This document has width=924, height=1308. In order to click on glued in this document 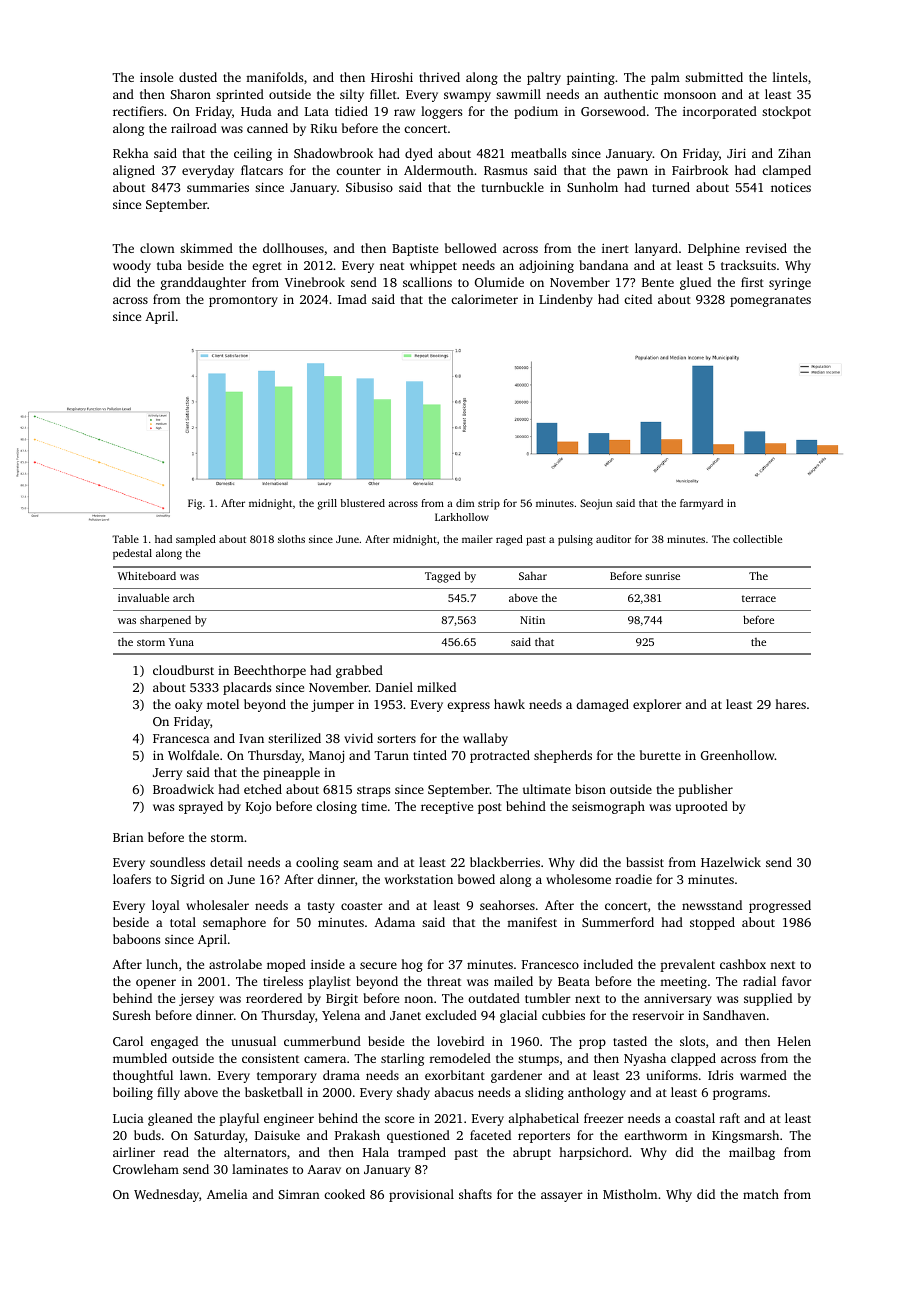, I will do `click(695, 283)`.
